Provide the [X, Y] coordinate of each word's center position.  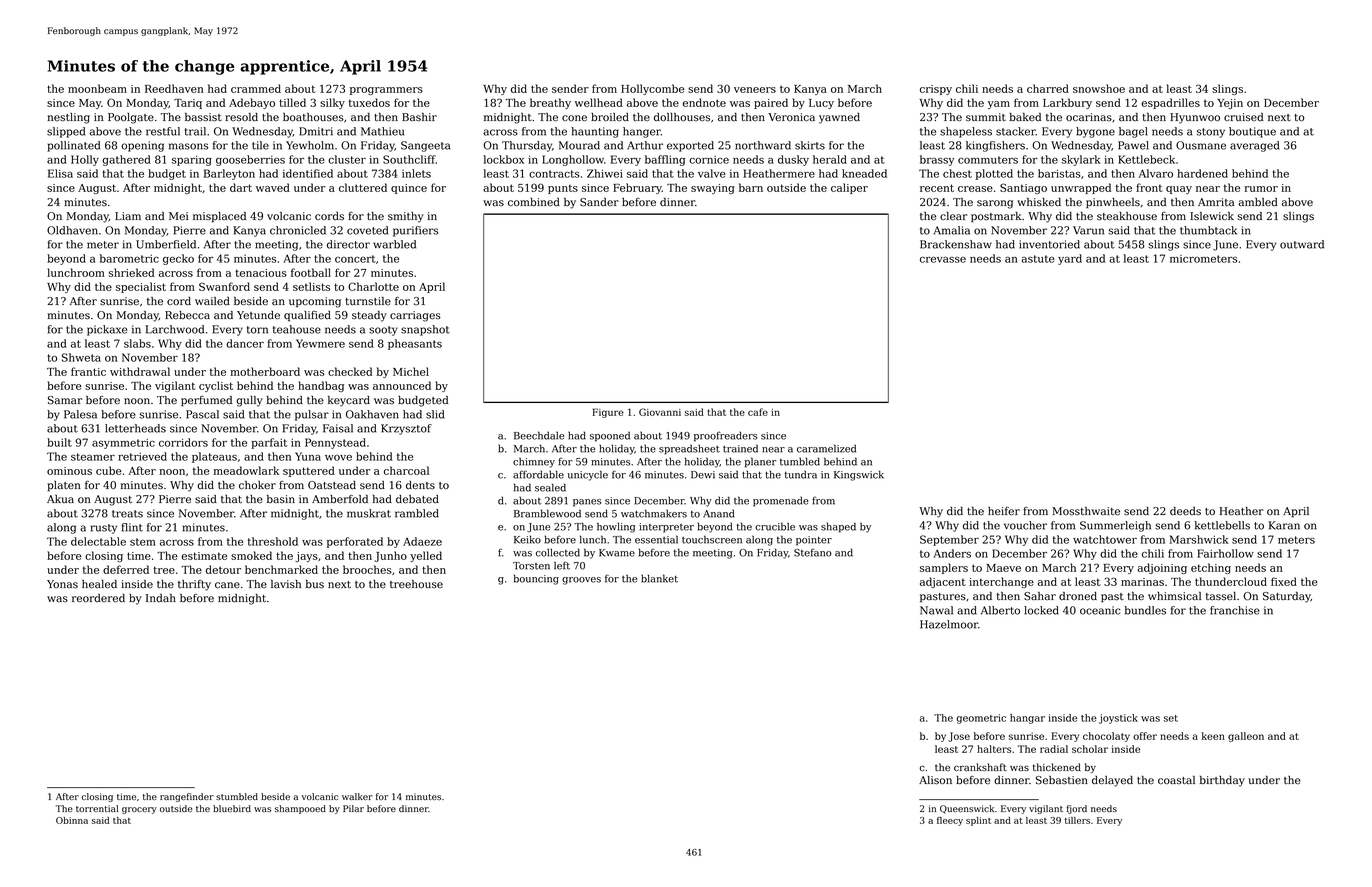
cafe [758, 412]
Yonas [62, 584]
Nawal [936, 610]
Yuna [308, 456]
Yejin [1230, 104]
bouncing [536, 579]
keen [1213, 736]
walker [357, 796]
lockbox [504, 159]
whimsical [1174, 596]
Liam [128, 216]
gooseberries [250, 160]
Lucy [821, 104]
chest [957, 173]
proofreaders [725, 436]
